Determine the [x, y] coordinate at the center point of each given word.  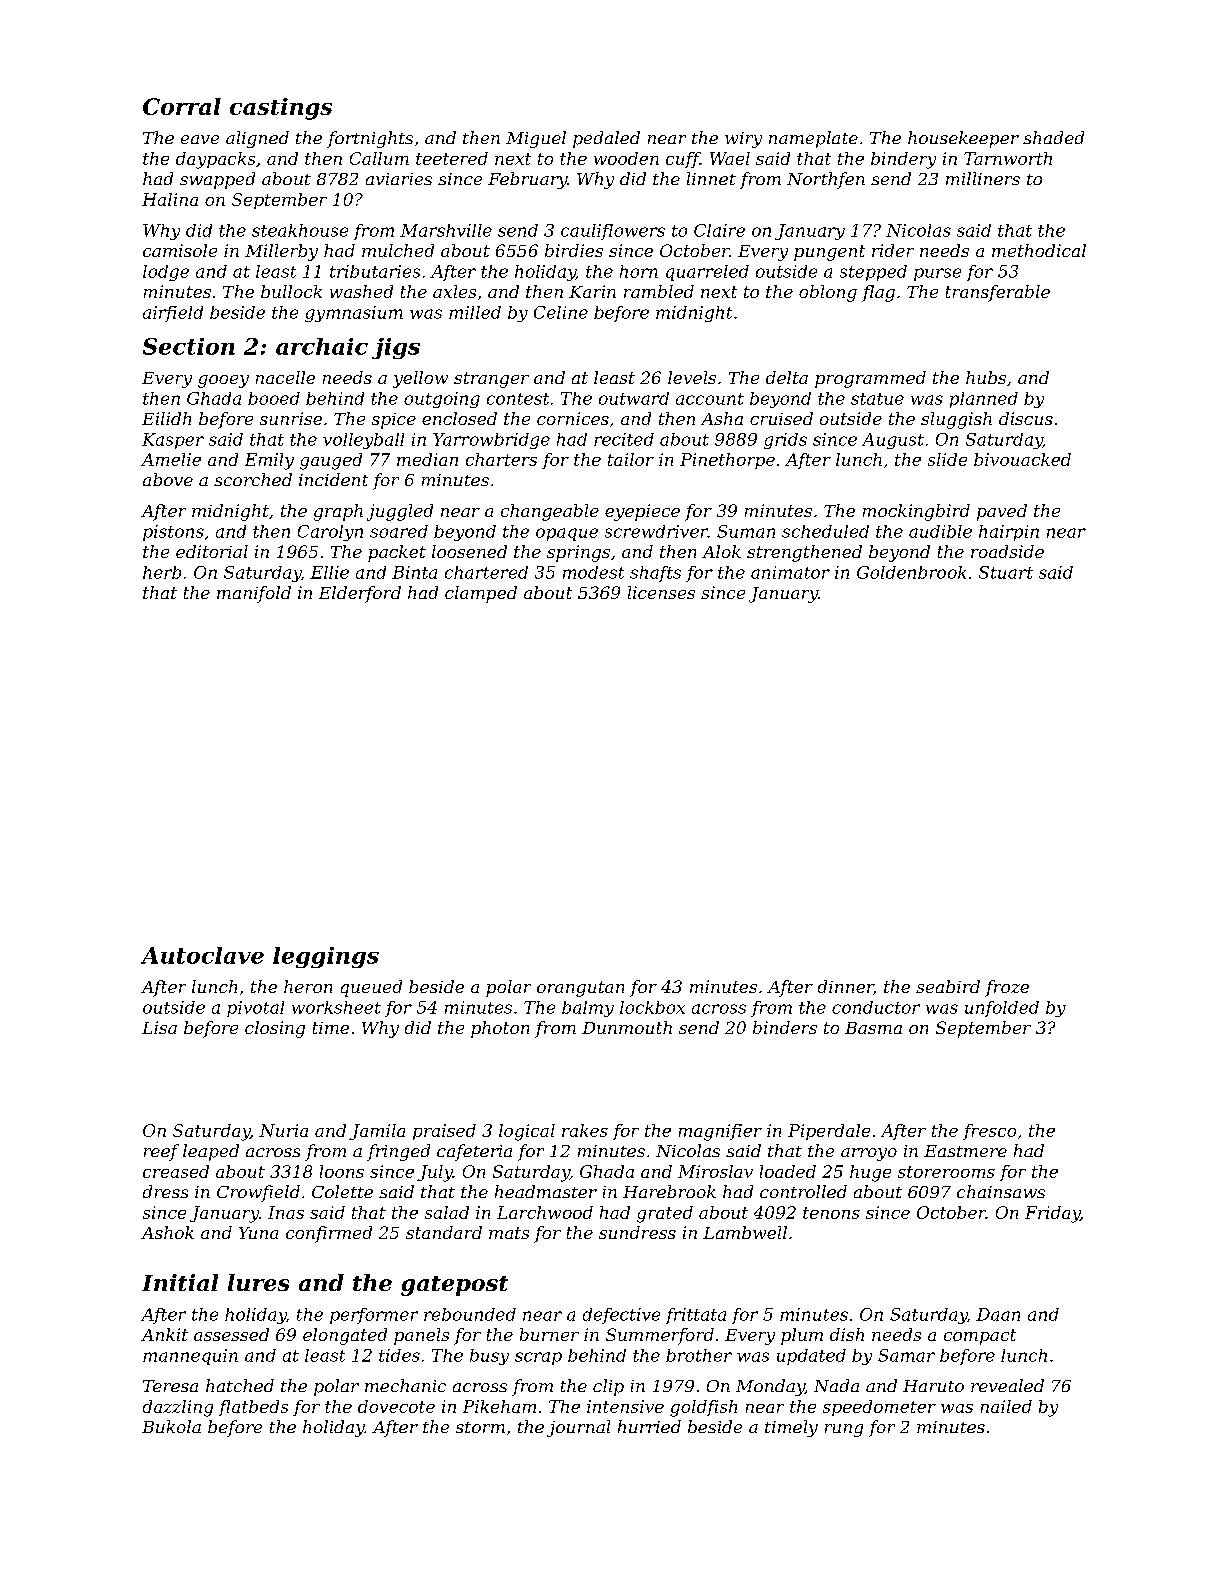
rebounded [470, 1314]
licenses [661, 592]
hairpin [1009, 533]
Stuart [1006, 572]
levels [692, 377]
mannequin [190, 1357]
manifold [254, 594]
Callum [379, 158]
